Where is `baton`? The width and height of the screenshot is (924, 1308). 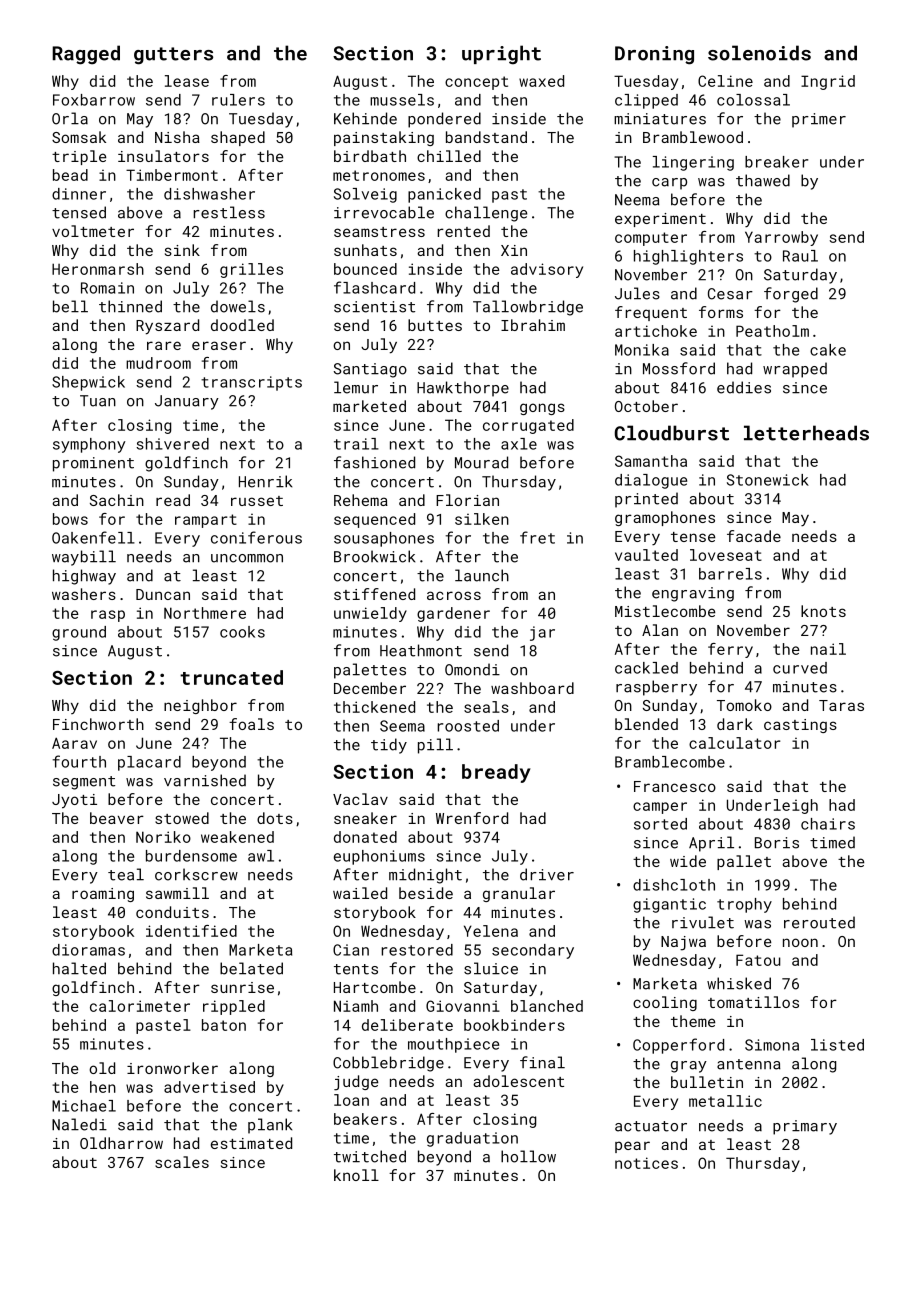 baton is located at coordinates (224, 1025).
